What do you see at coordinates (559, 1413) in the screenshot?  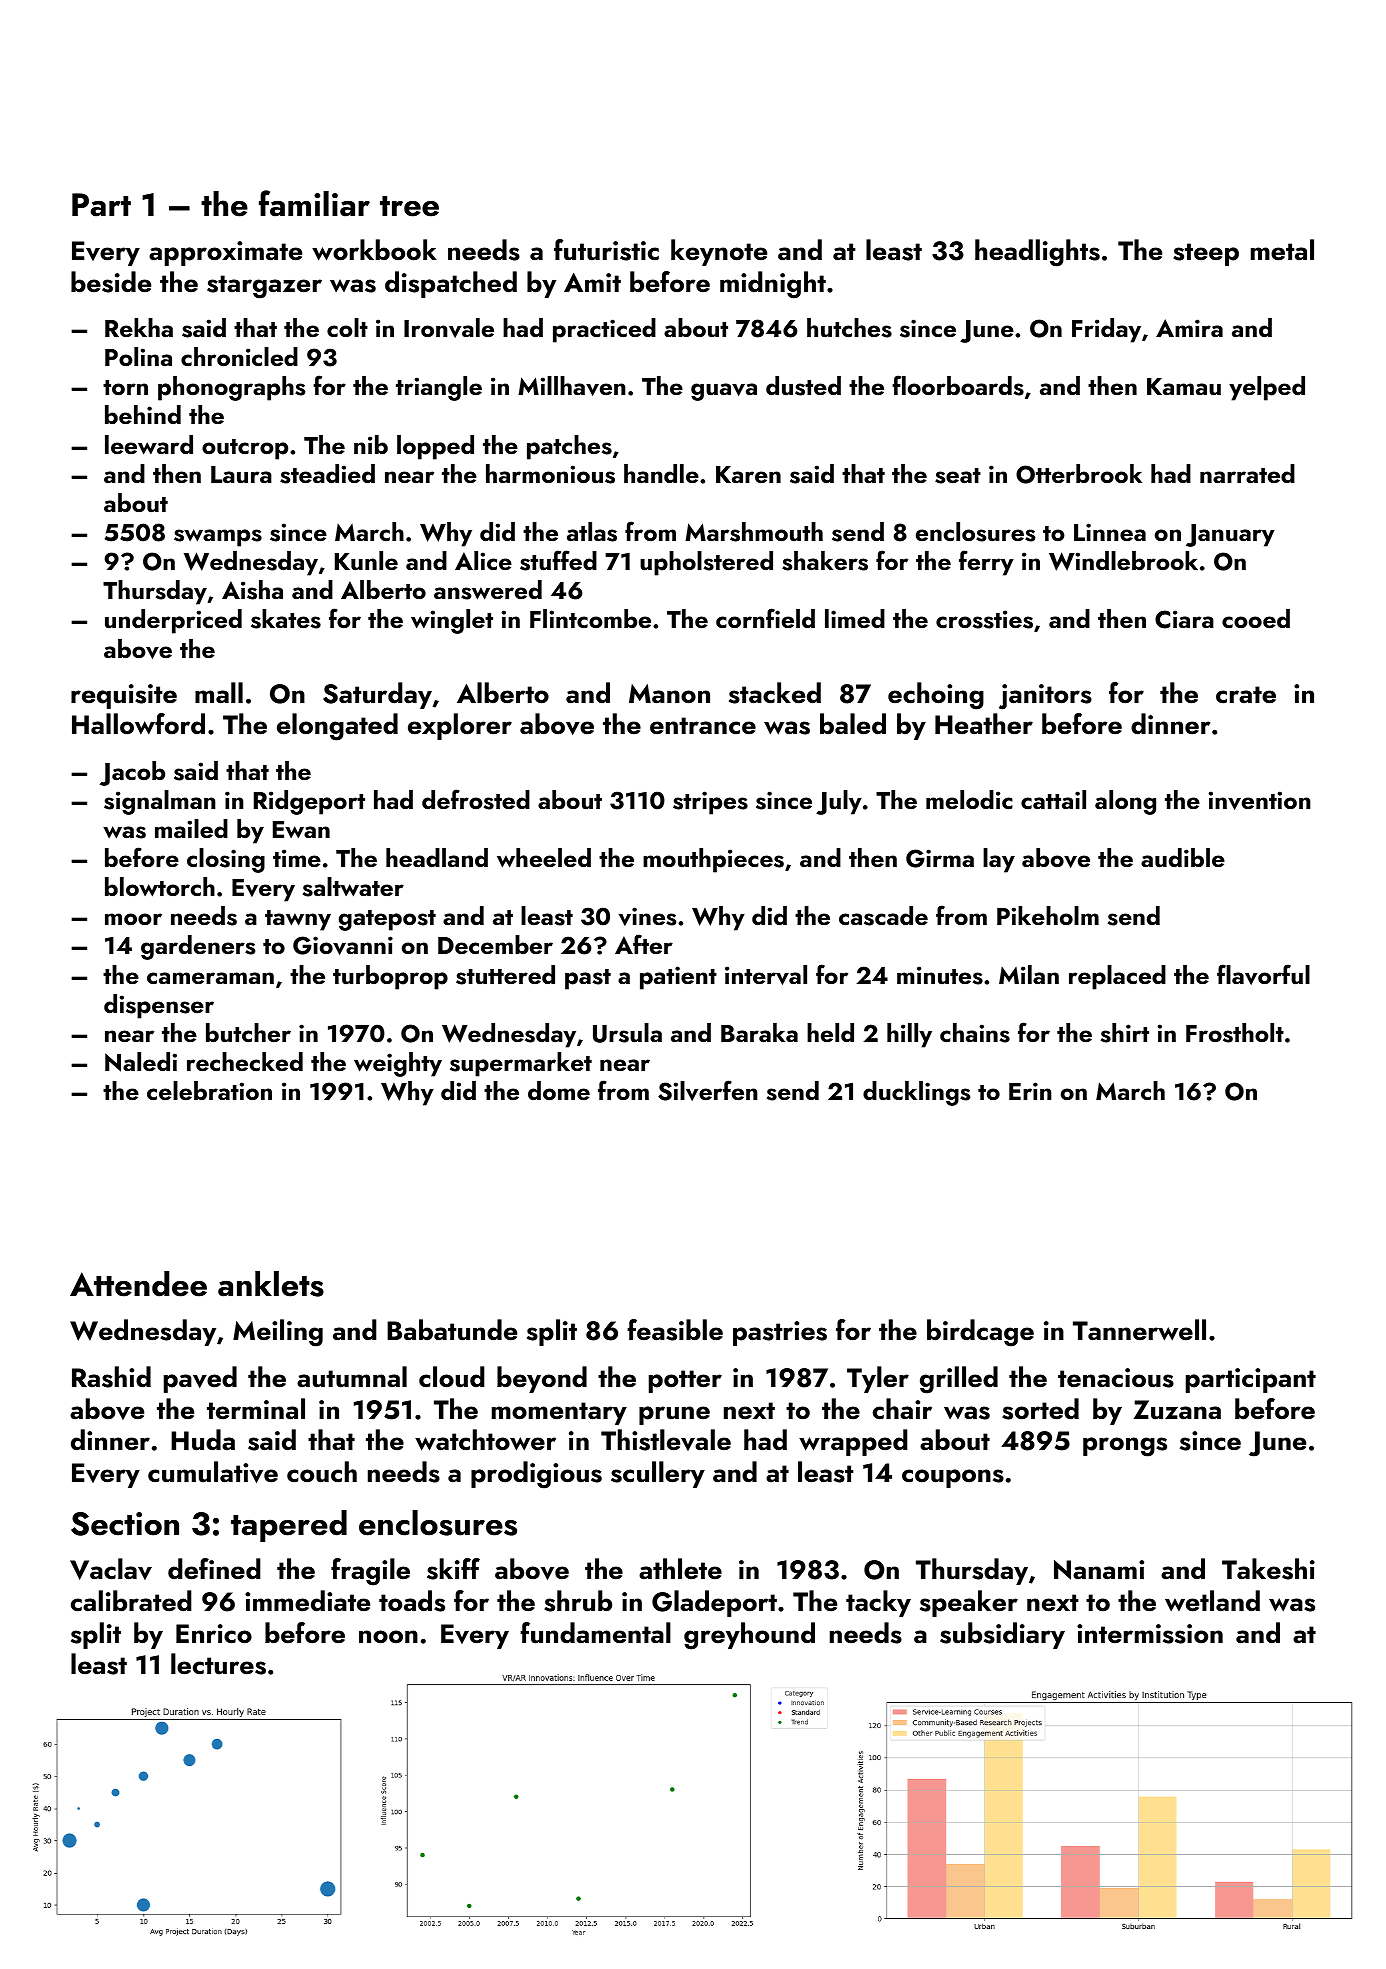 I see `momentary` at bounding box center [559, 1413].
